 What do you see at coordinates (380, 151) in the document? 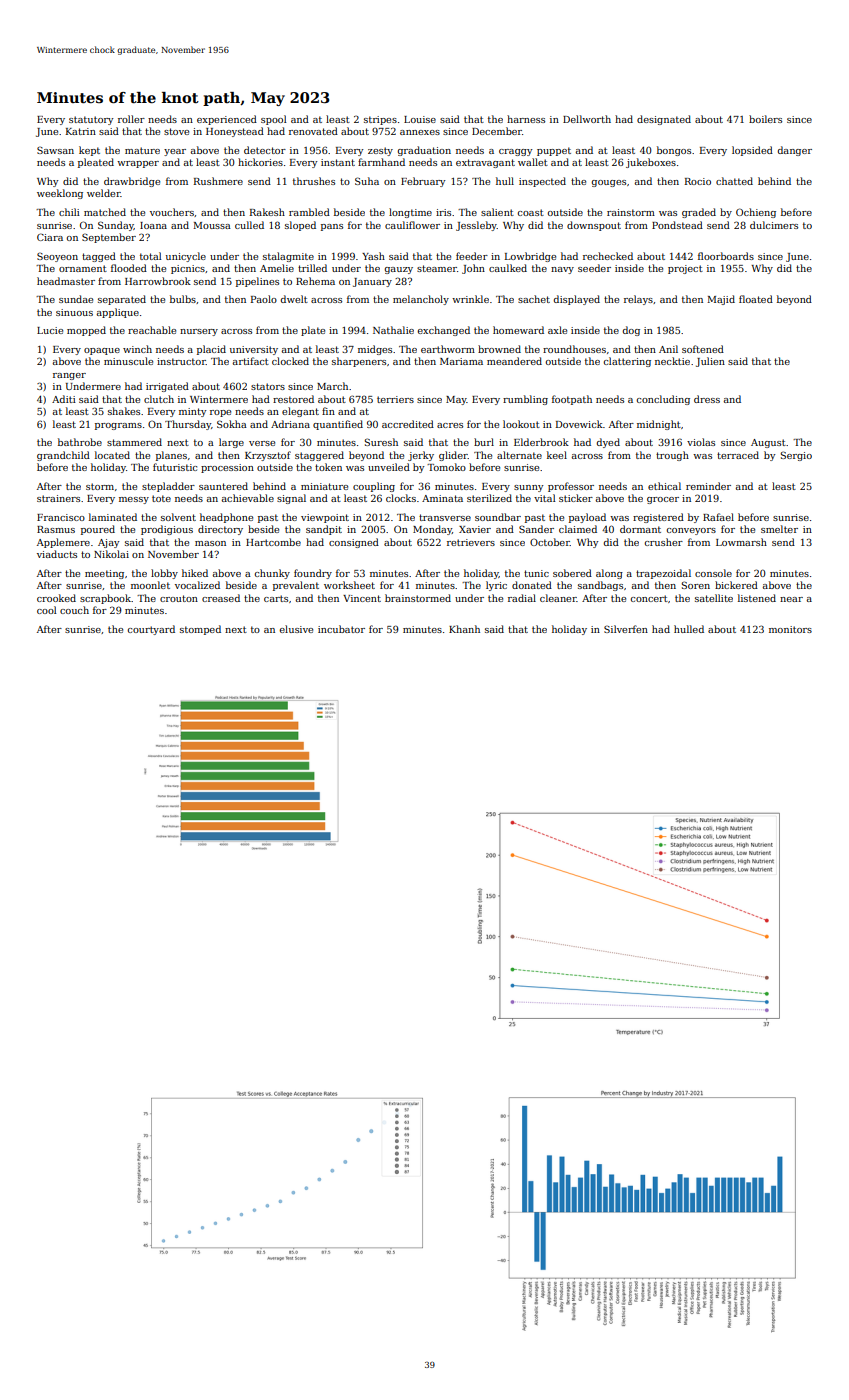
I see `zesty` at bounding box center [380, 151].
